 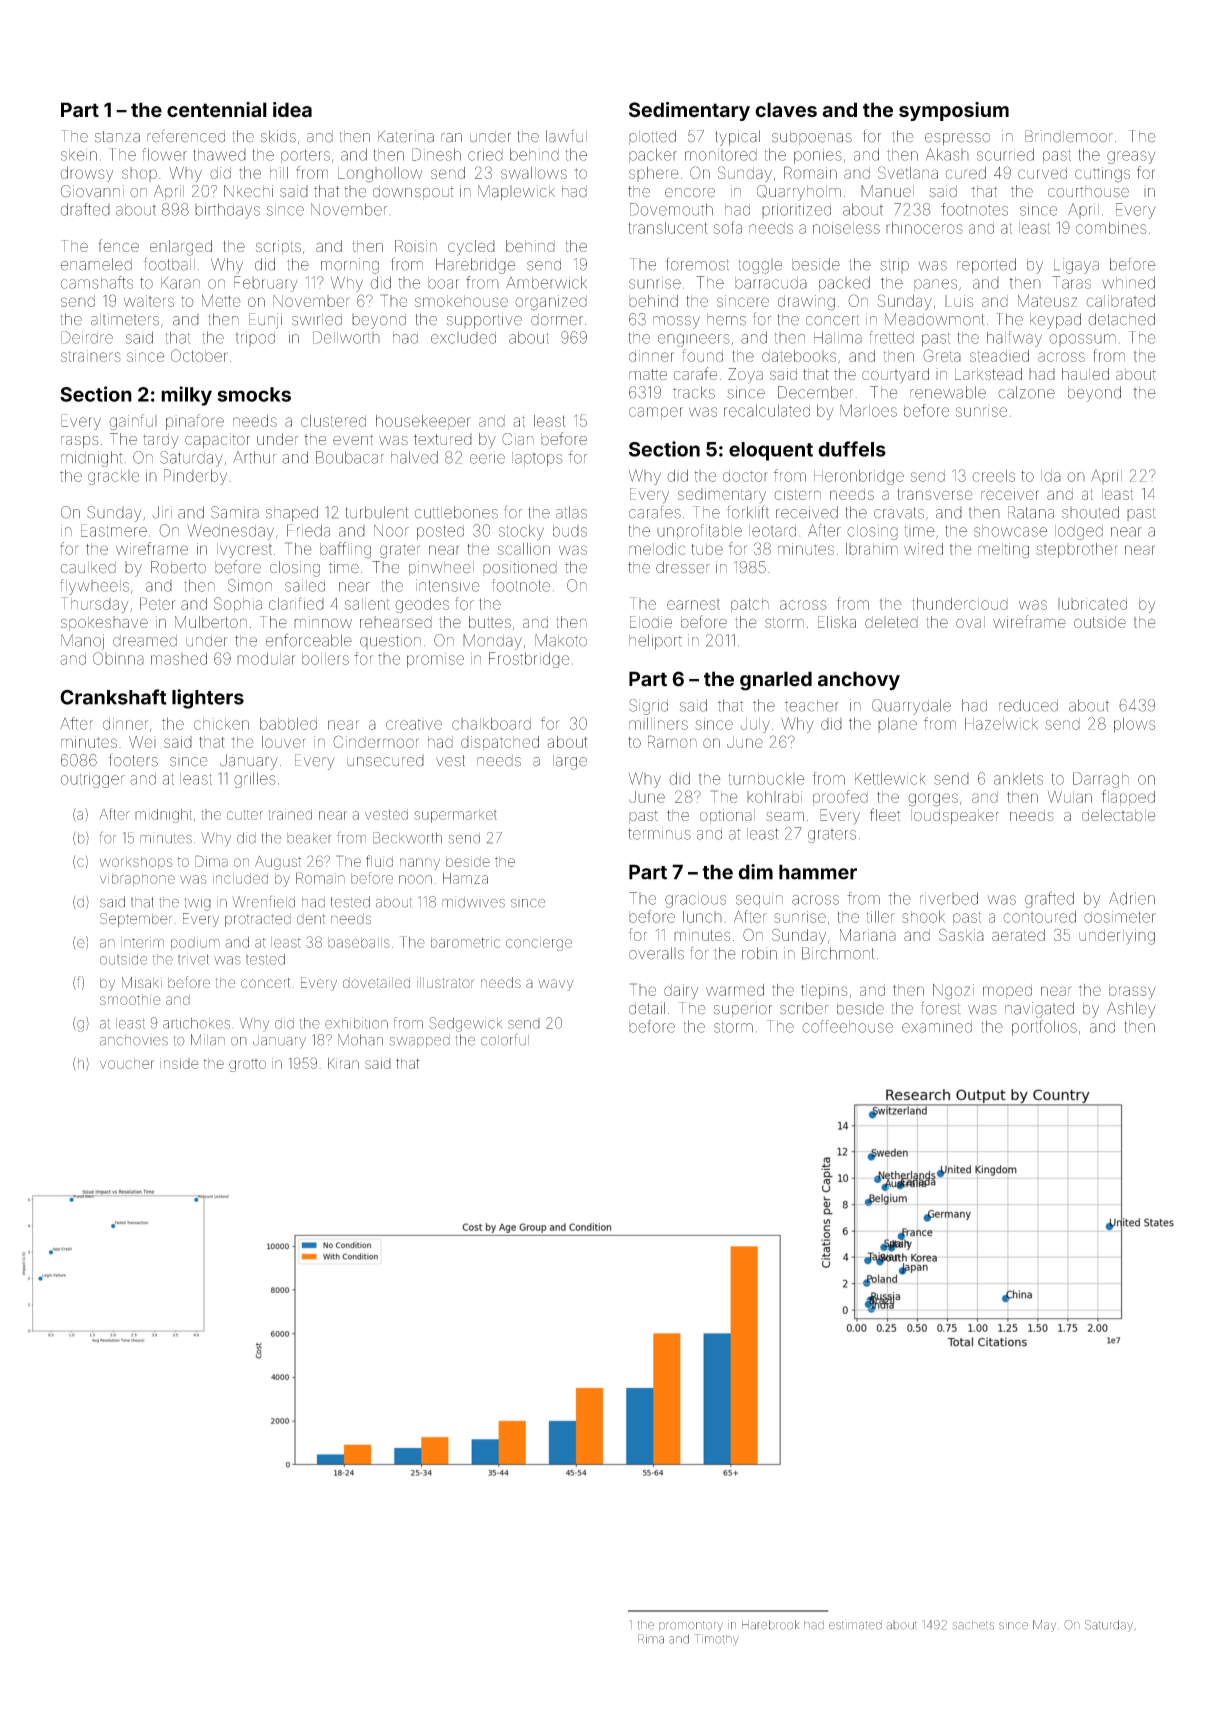 What do you see at coordinates (973, 1625) in the page?
I see `sachets` at bounding box center [973, 1625].
